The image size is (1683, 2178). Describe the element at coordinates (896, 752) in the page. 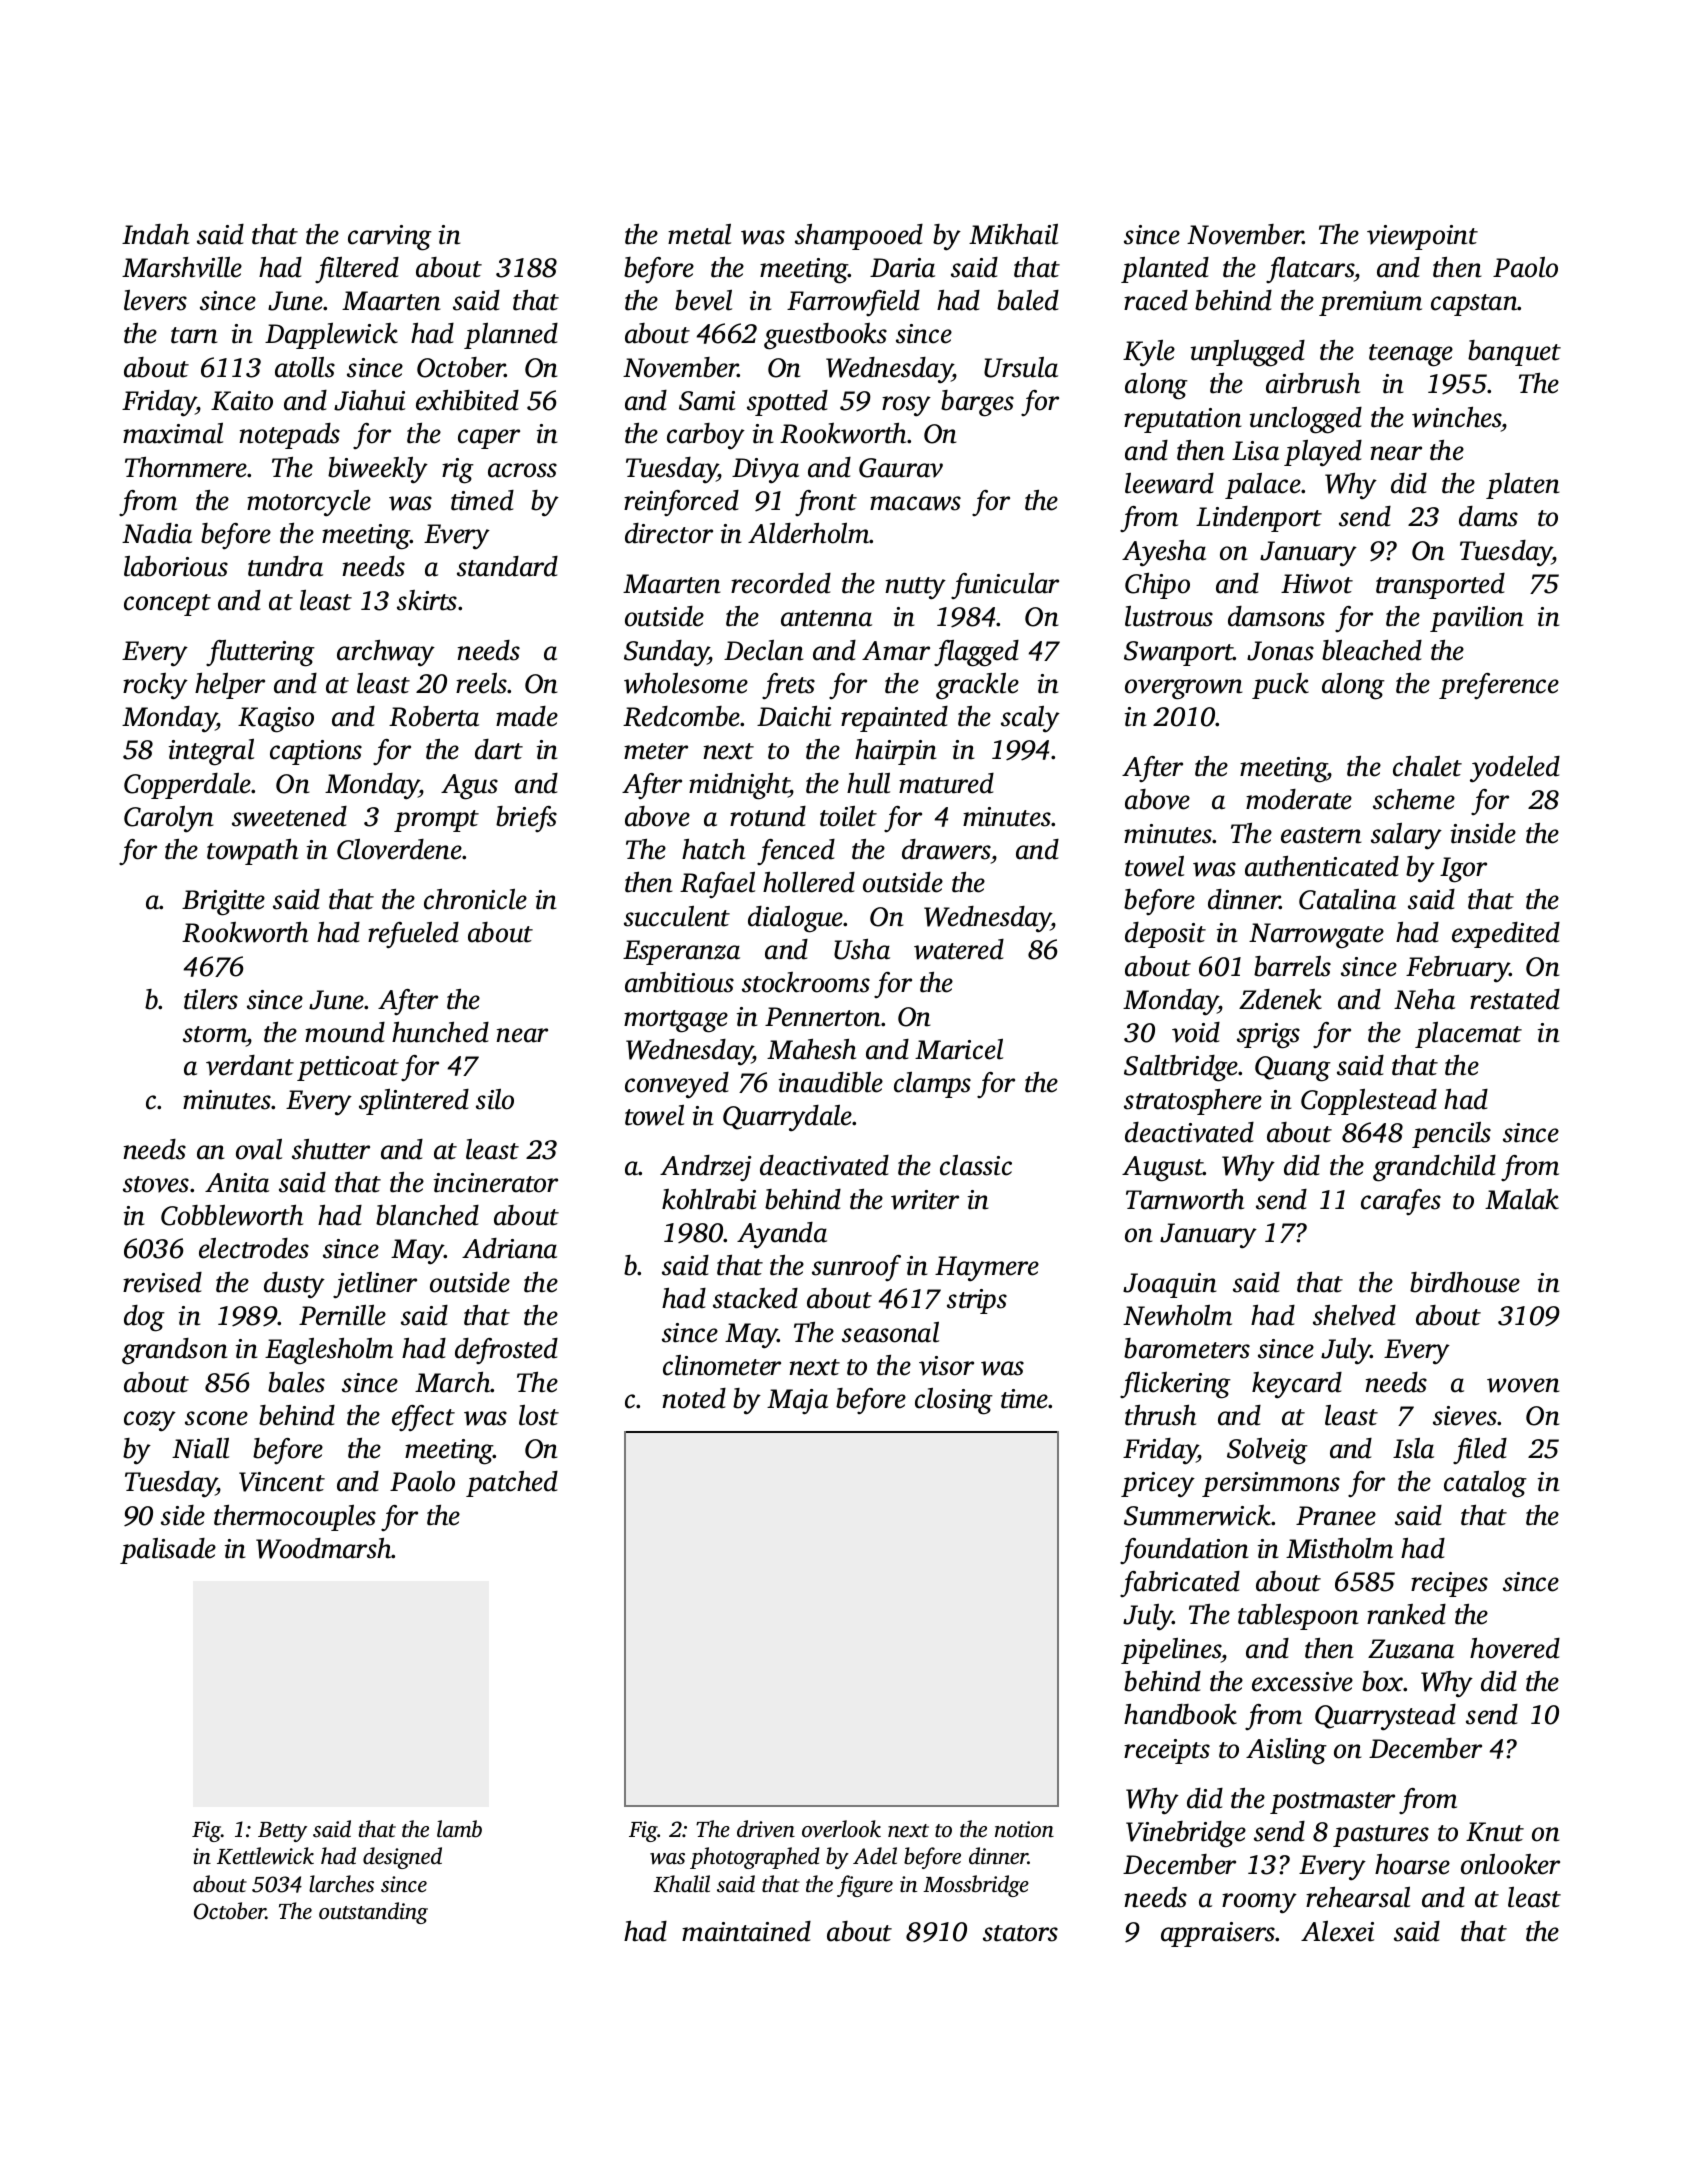

I see `hairpin` at that location.
